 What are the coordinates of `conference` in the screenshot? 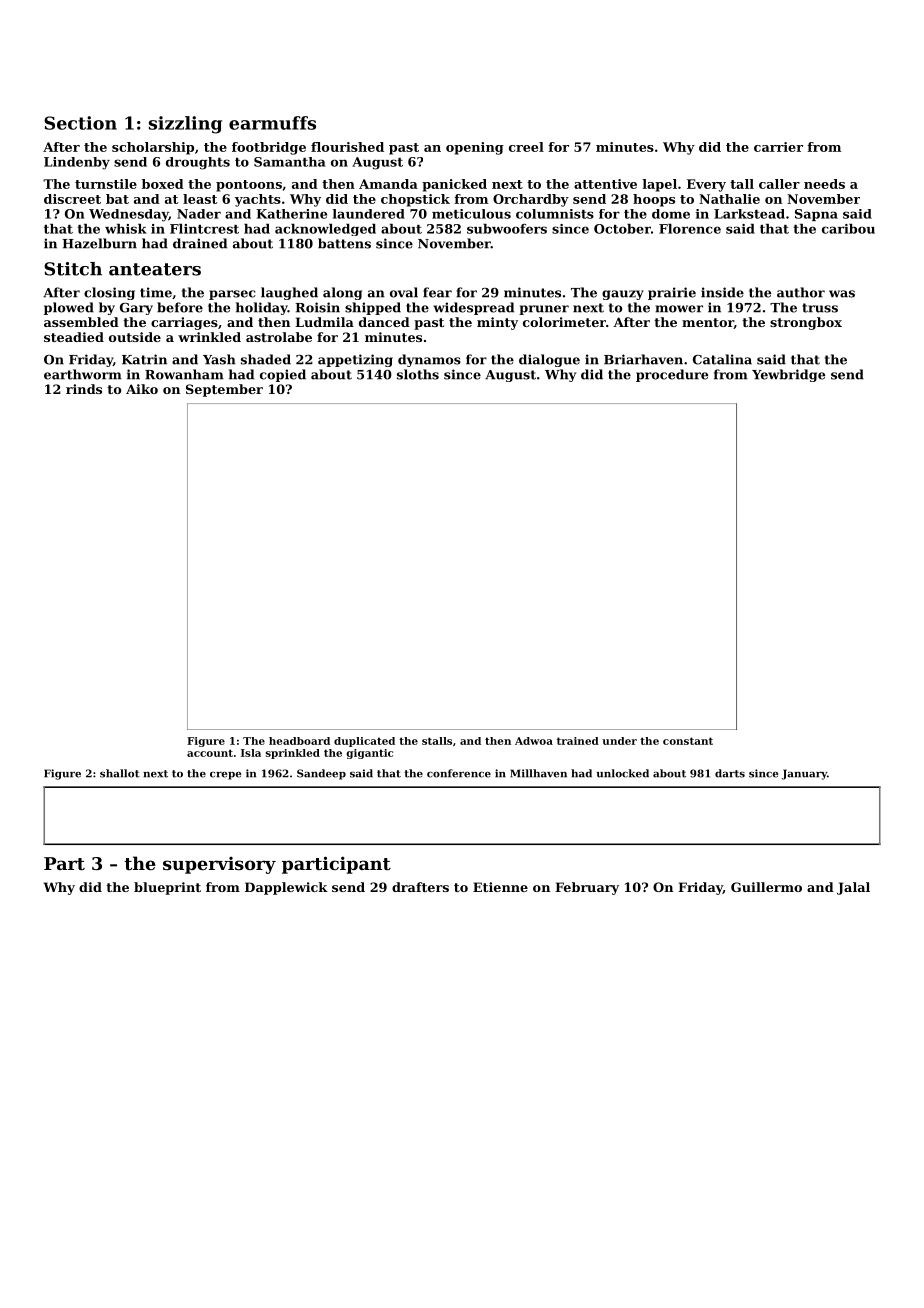 It's located at (459, 773).
